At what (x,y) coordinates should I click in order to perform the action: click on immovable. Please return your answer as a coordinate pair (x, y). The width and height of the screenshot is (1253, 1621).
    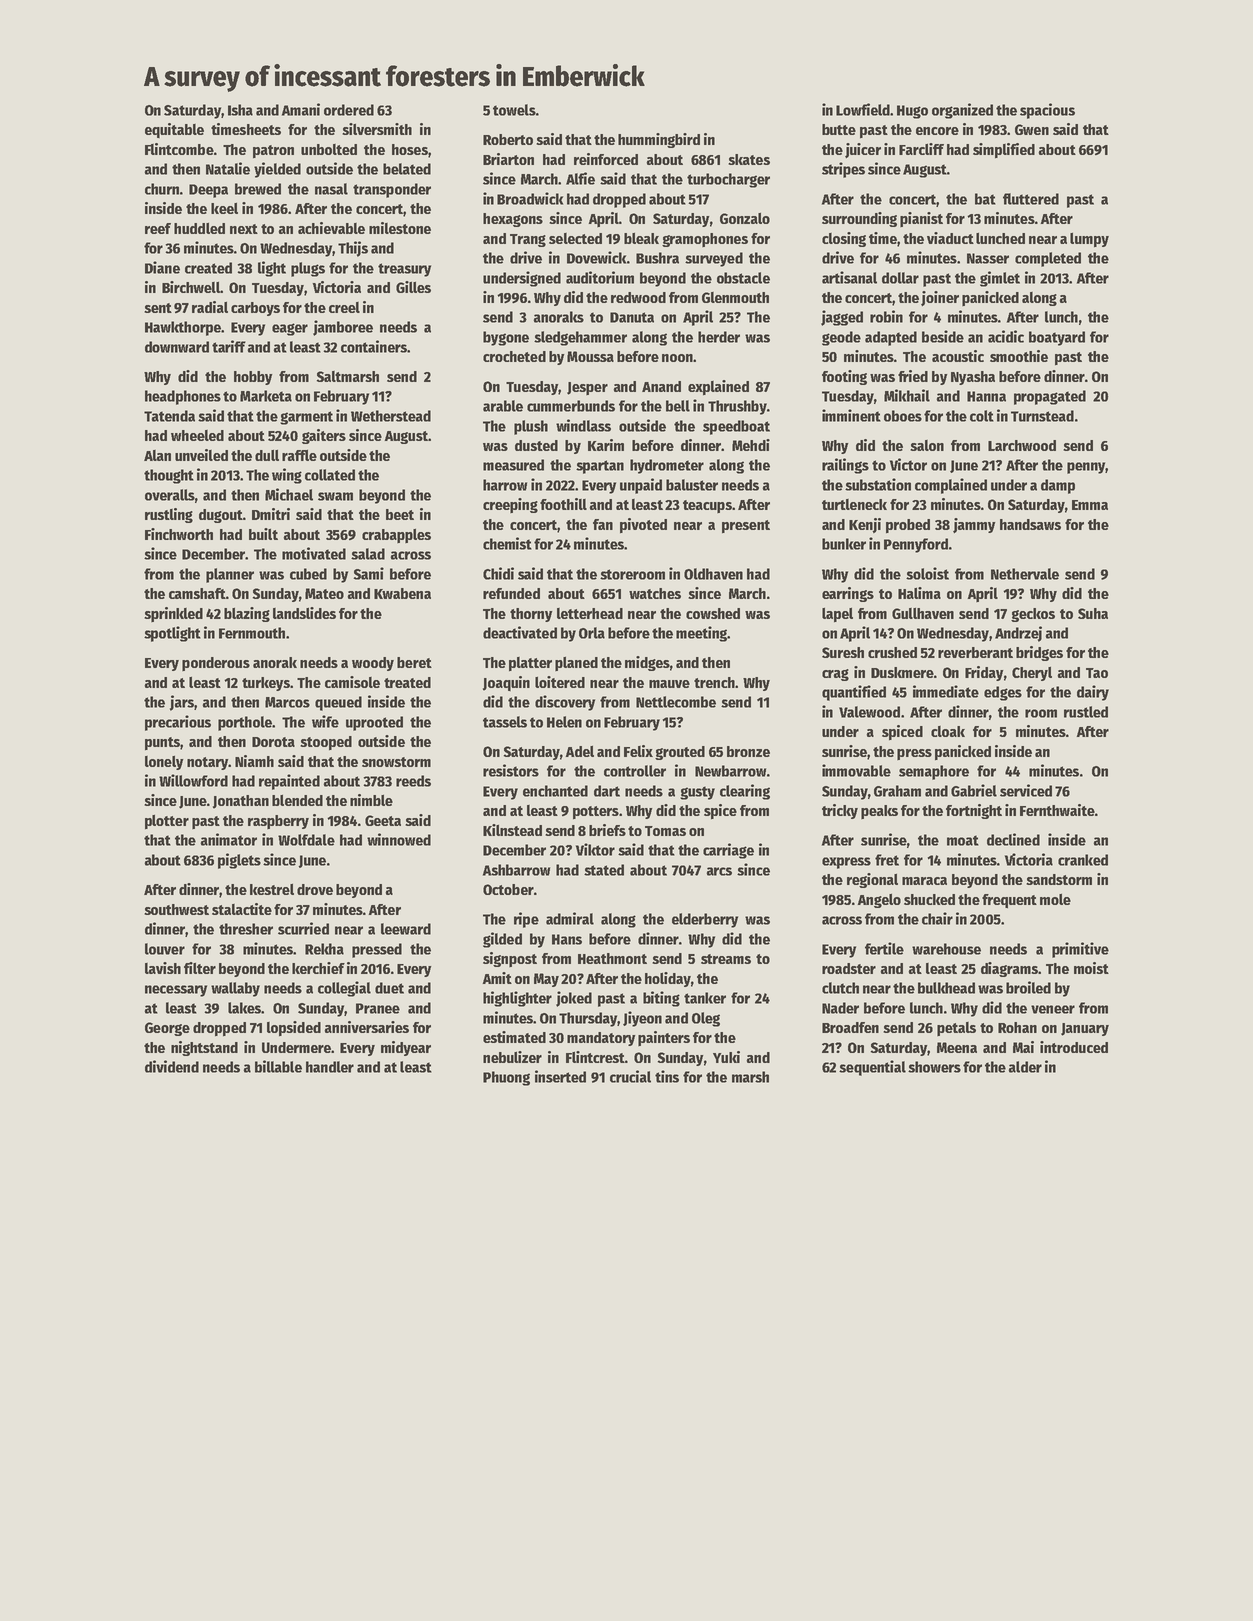
    Looking at the image, I should click on (856, 770).
